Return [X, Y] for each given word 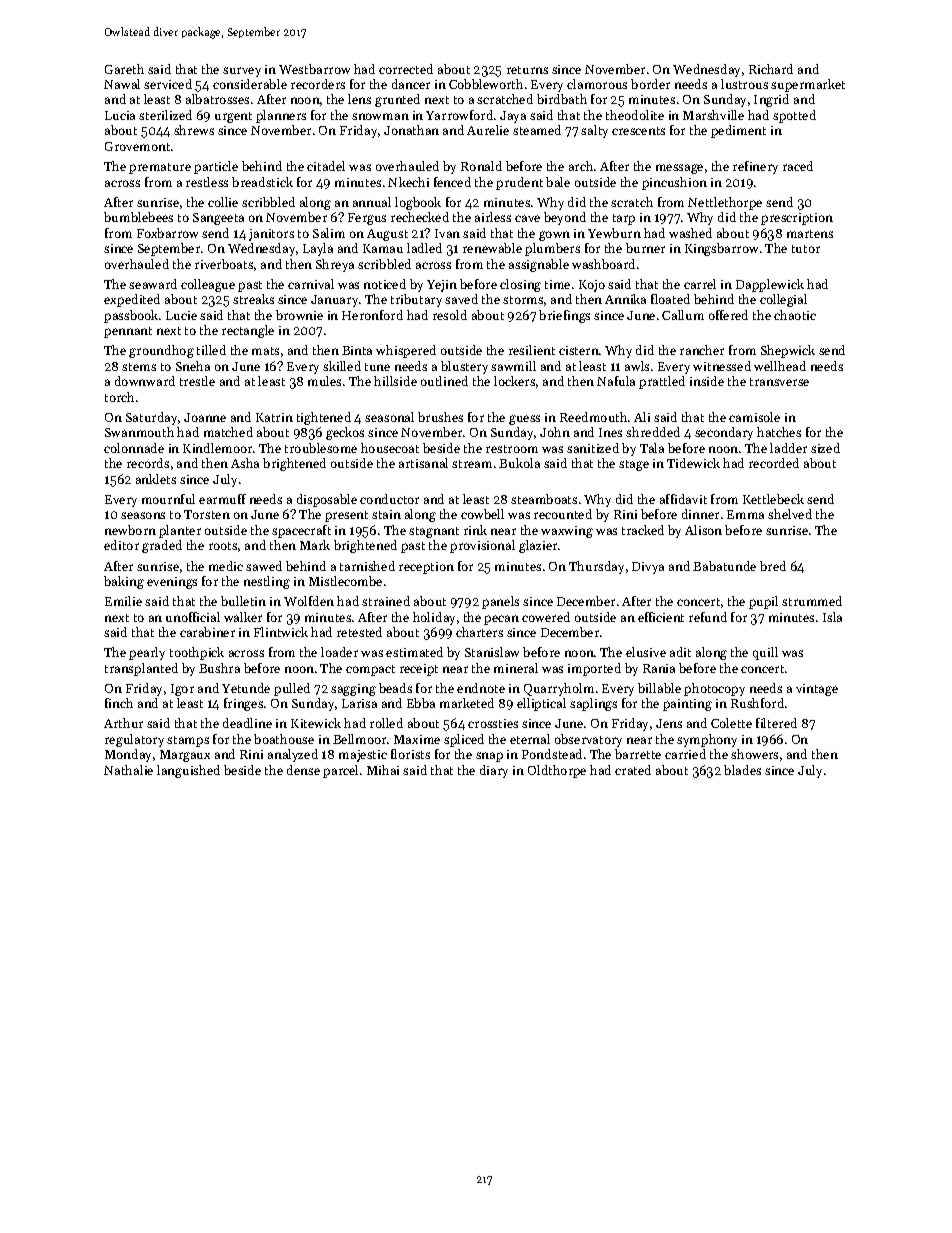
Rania [659, 668]
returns [527, 70]
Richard [771, 69]
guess [524, 420]
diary [494, 771]
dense [303, 770]
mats [265, 351]
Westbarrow [314, 69]
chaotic [795, 315]
